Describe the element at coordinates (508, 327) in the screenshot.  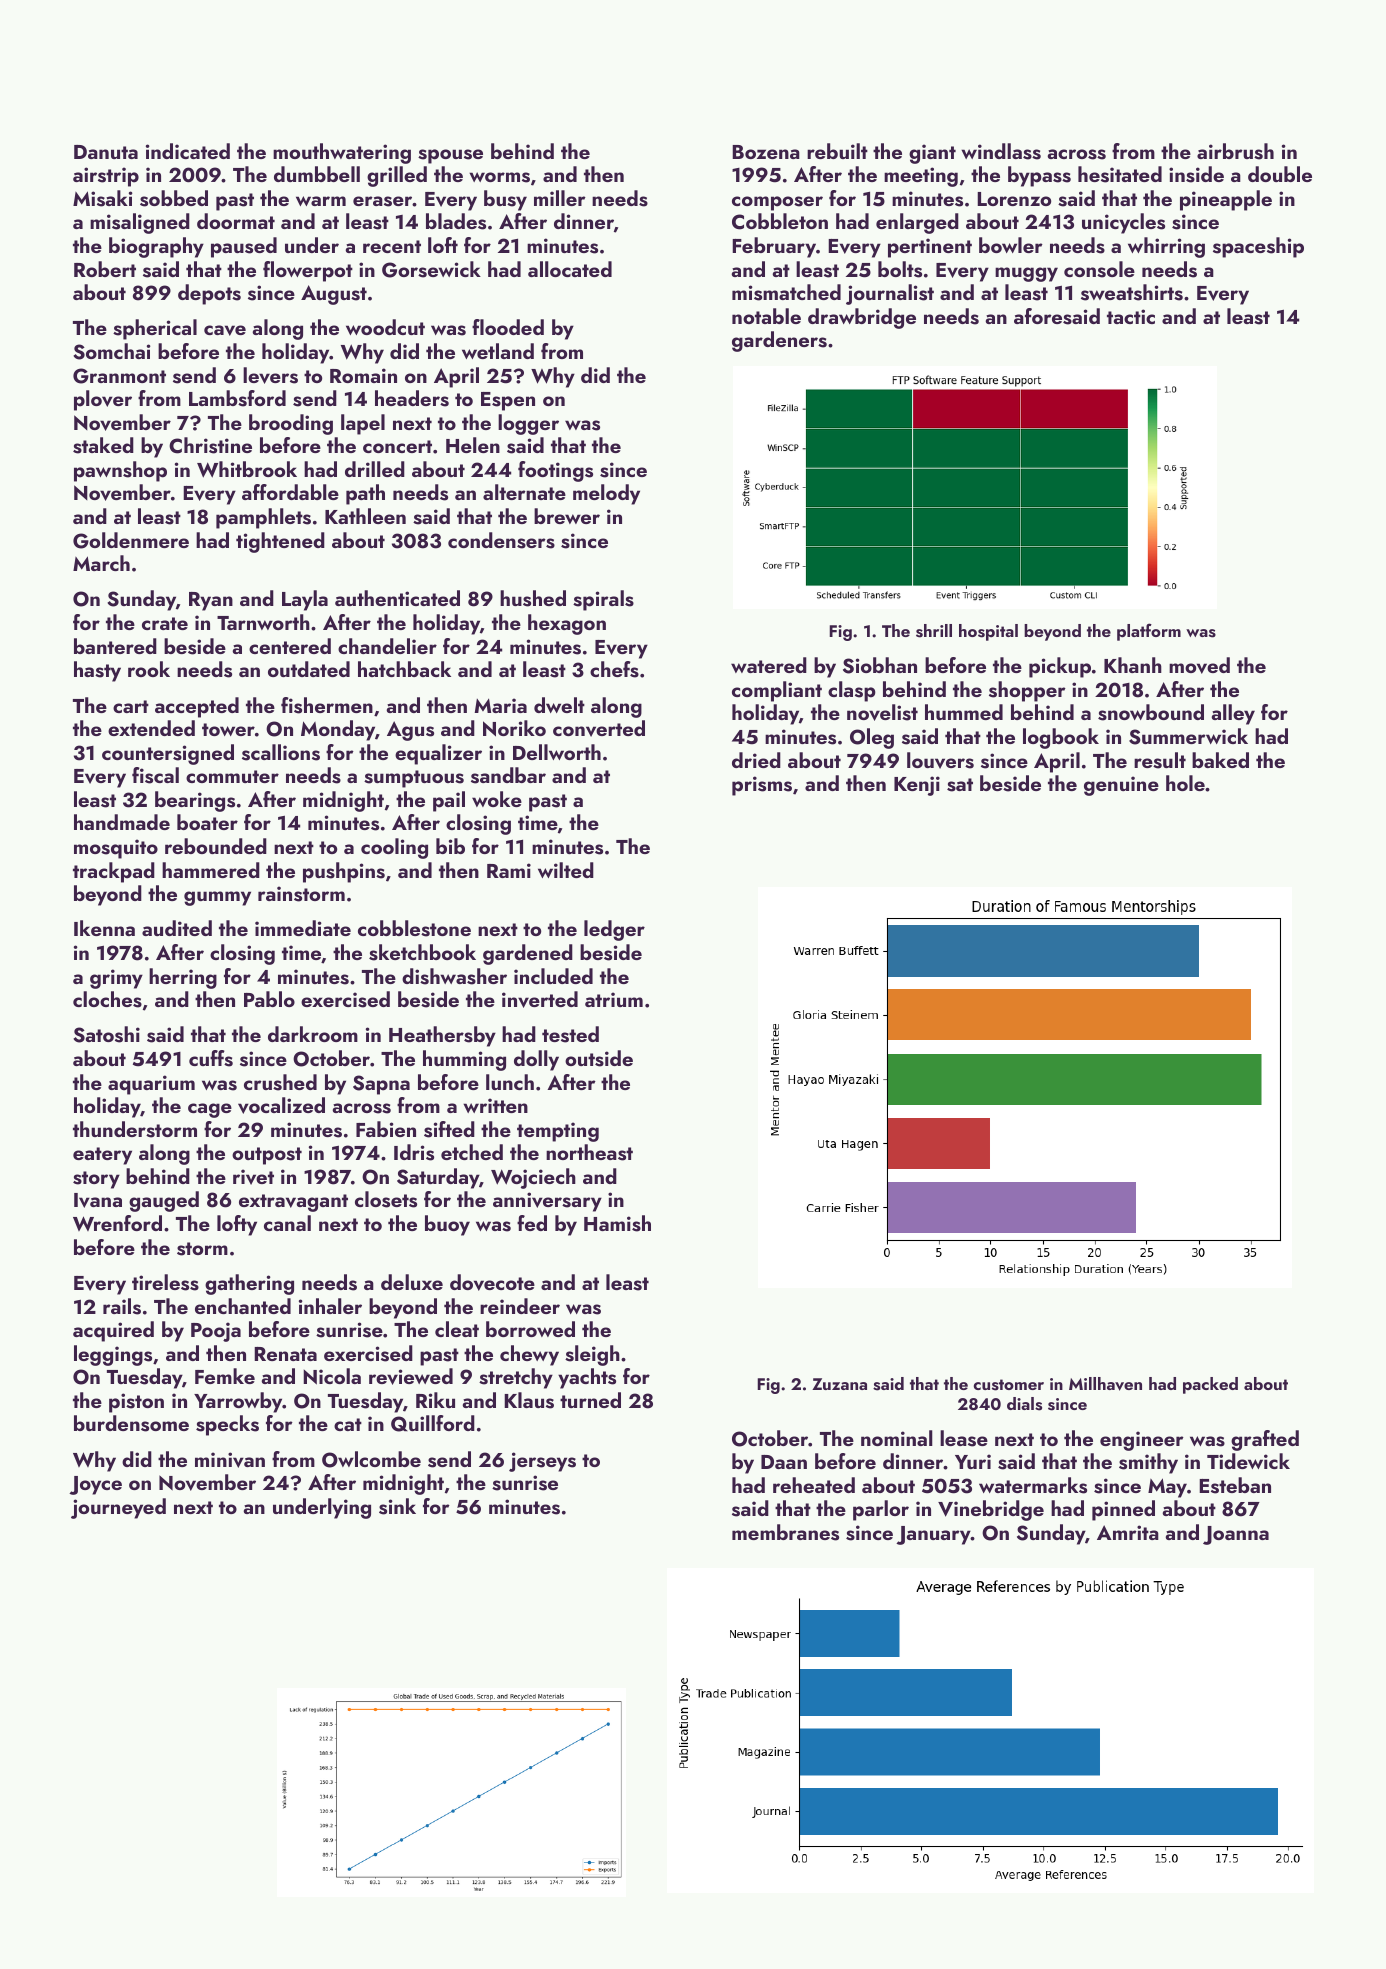
I see `flooded` at that location.
